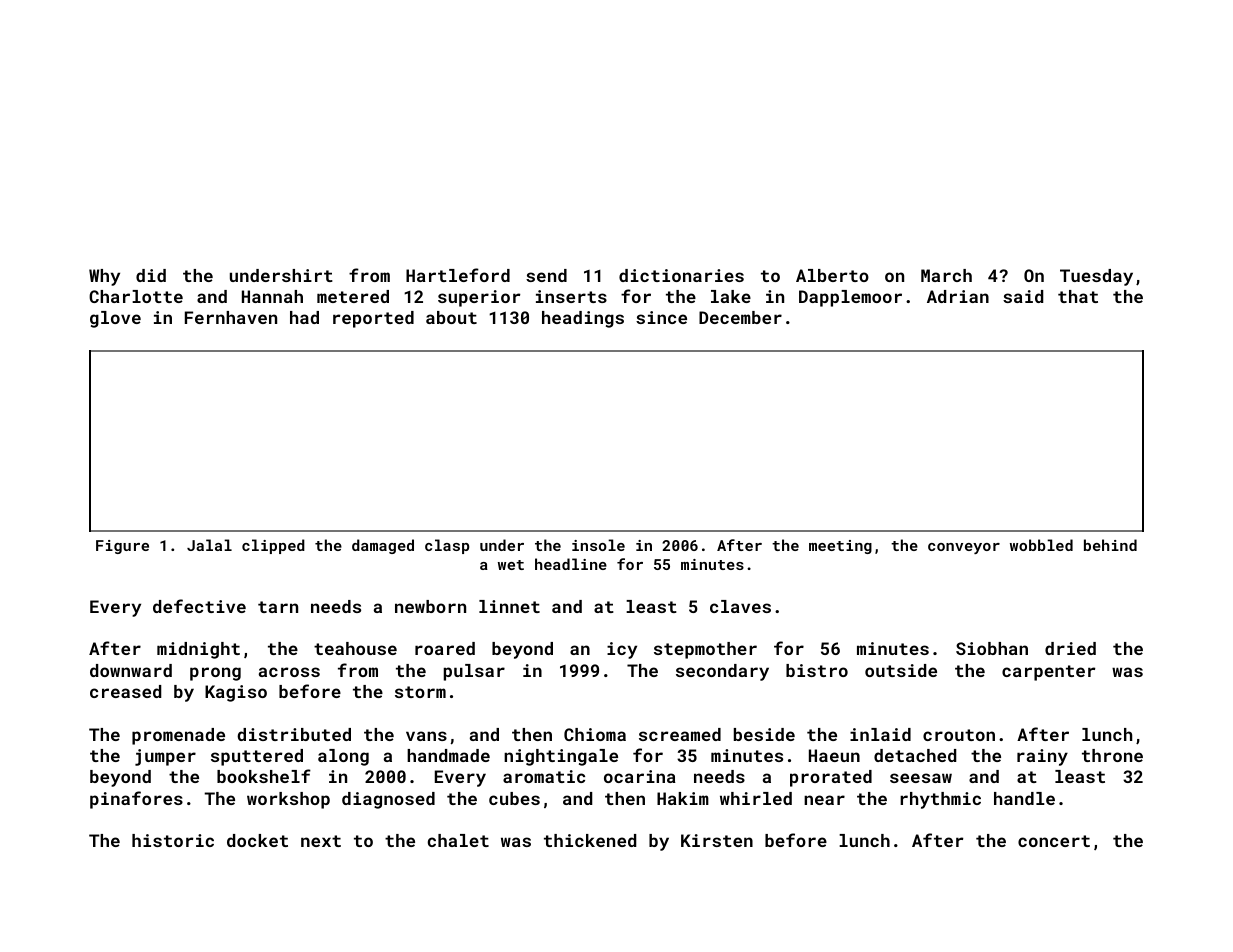  Describe the element at coordinates (420, 692) in the image. I see `storm` at that location.
